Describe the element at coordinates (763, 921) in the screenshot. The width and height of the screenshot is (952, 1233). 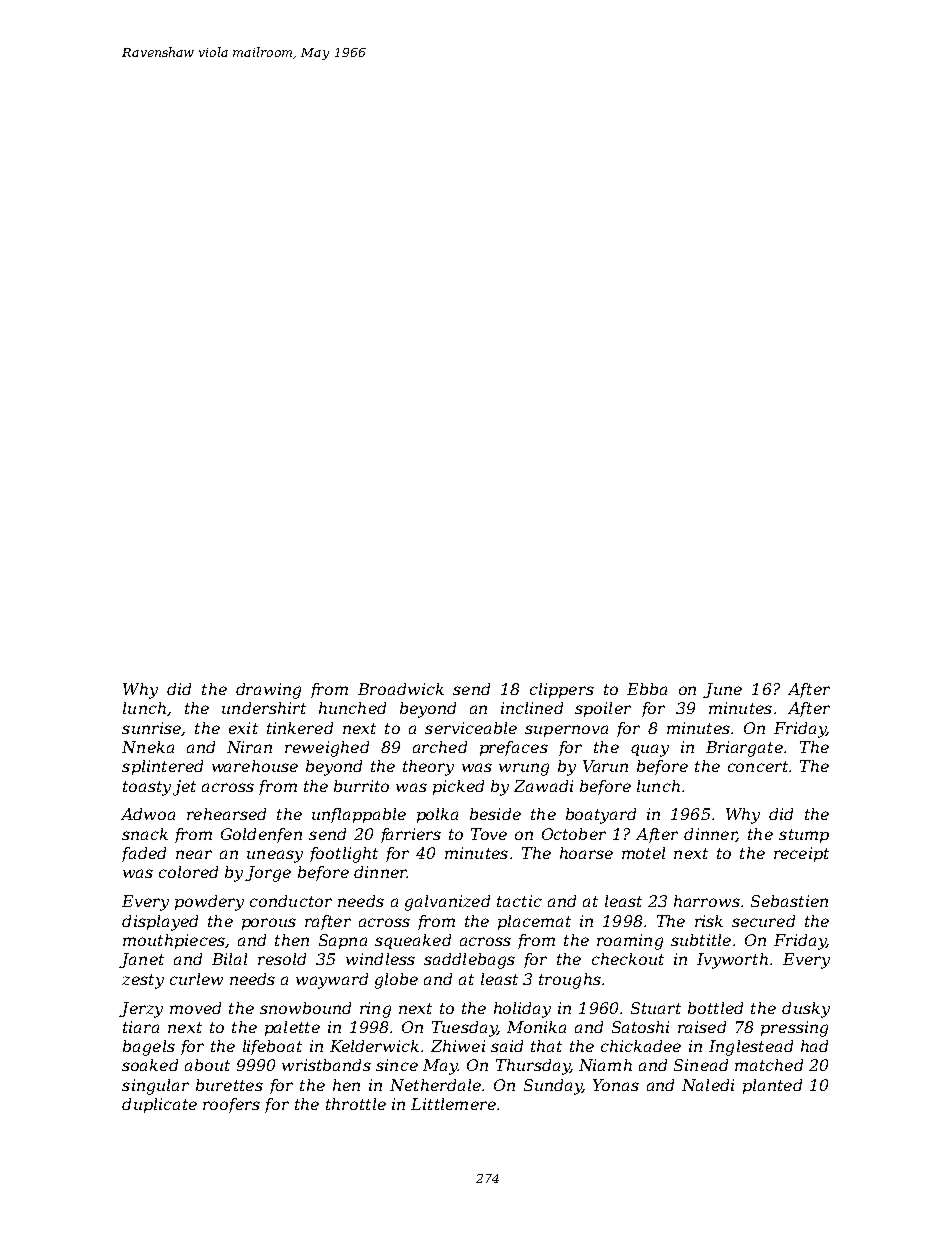
I see `secured` at that location.
